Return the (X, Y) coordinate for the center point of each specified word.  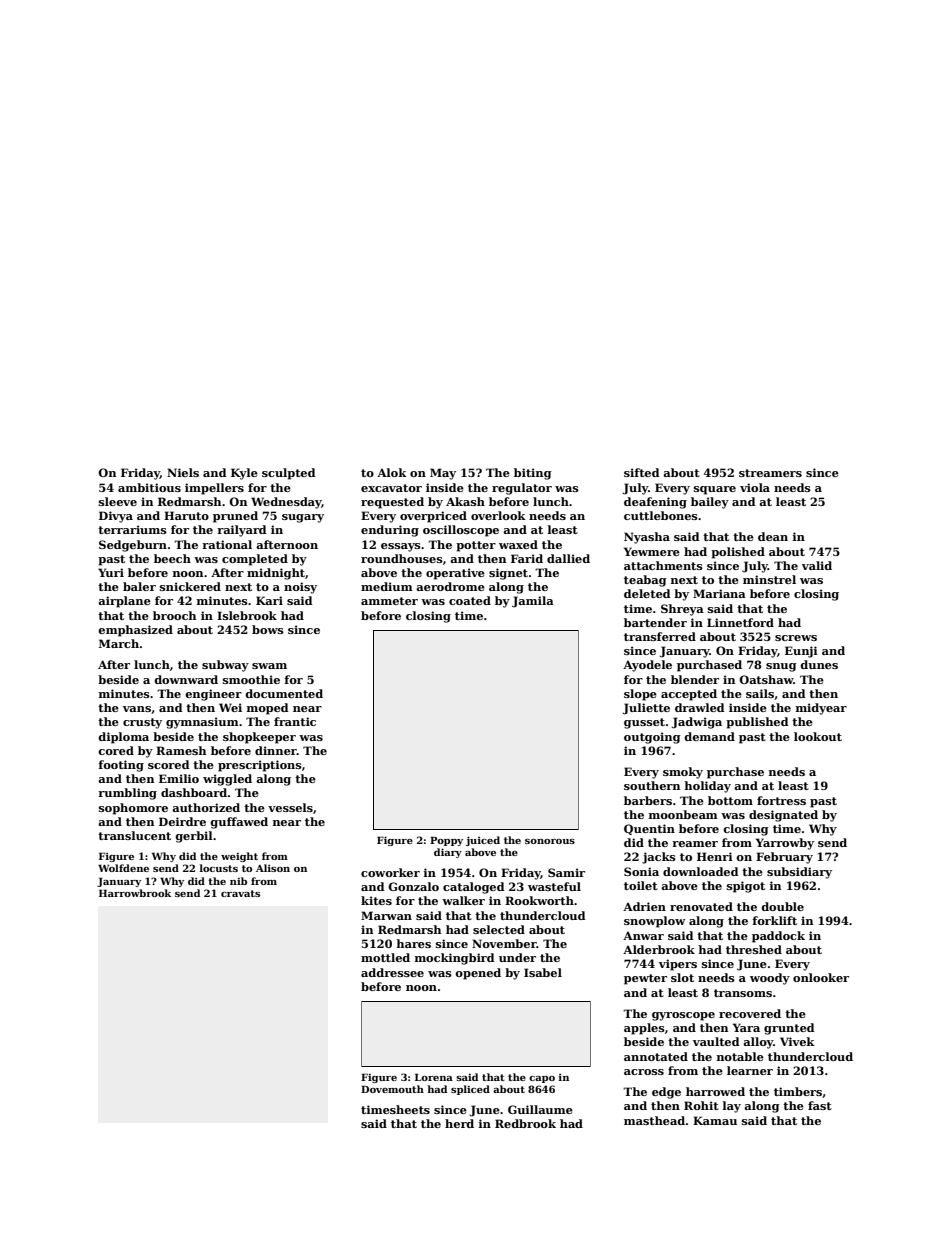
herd (459, 1123)
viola (755, 487)
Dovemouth (392, 1089)
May (443, 474)
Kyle (244, 474)
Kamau (715, 1120)
